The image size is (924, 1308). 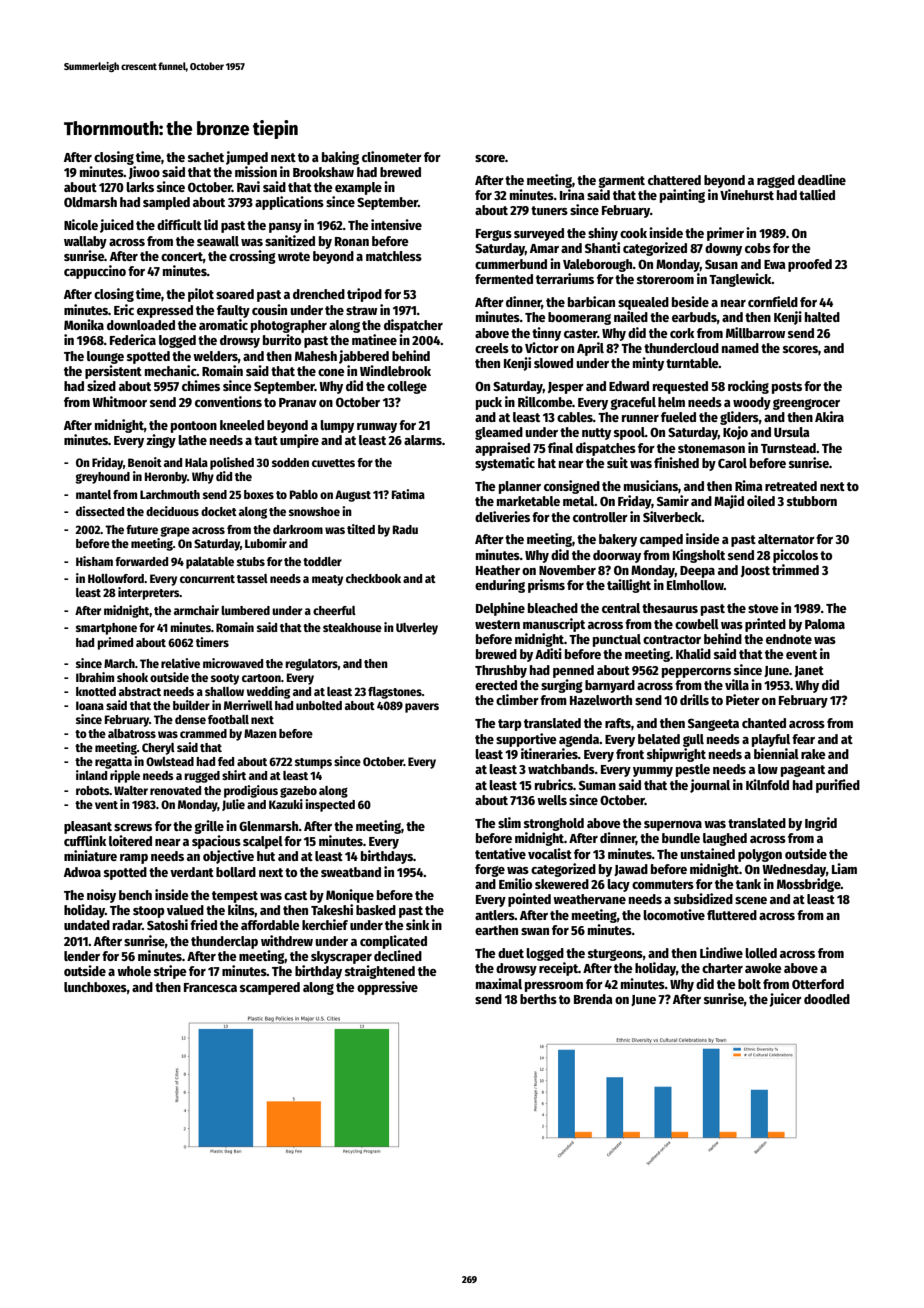 What do you see at coordinates (825, 624) in the document?
I see `Paloma` at bounding box center [825, 624].
